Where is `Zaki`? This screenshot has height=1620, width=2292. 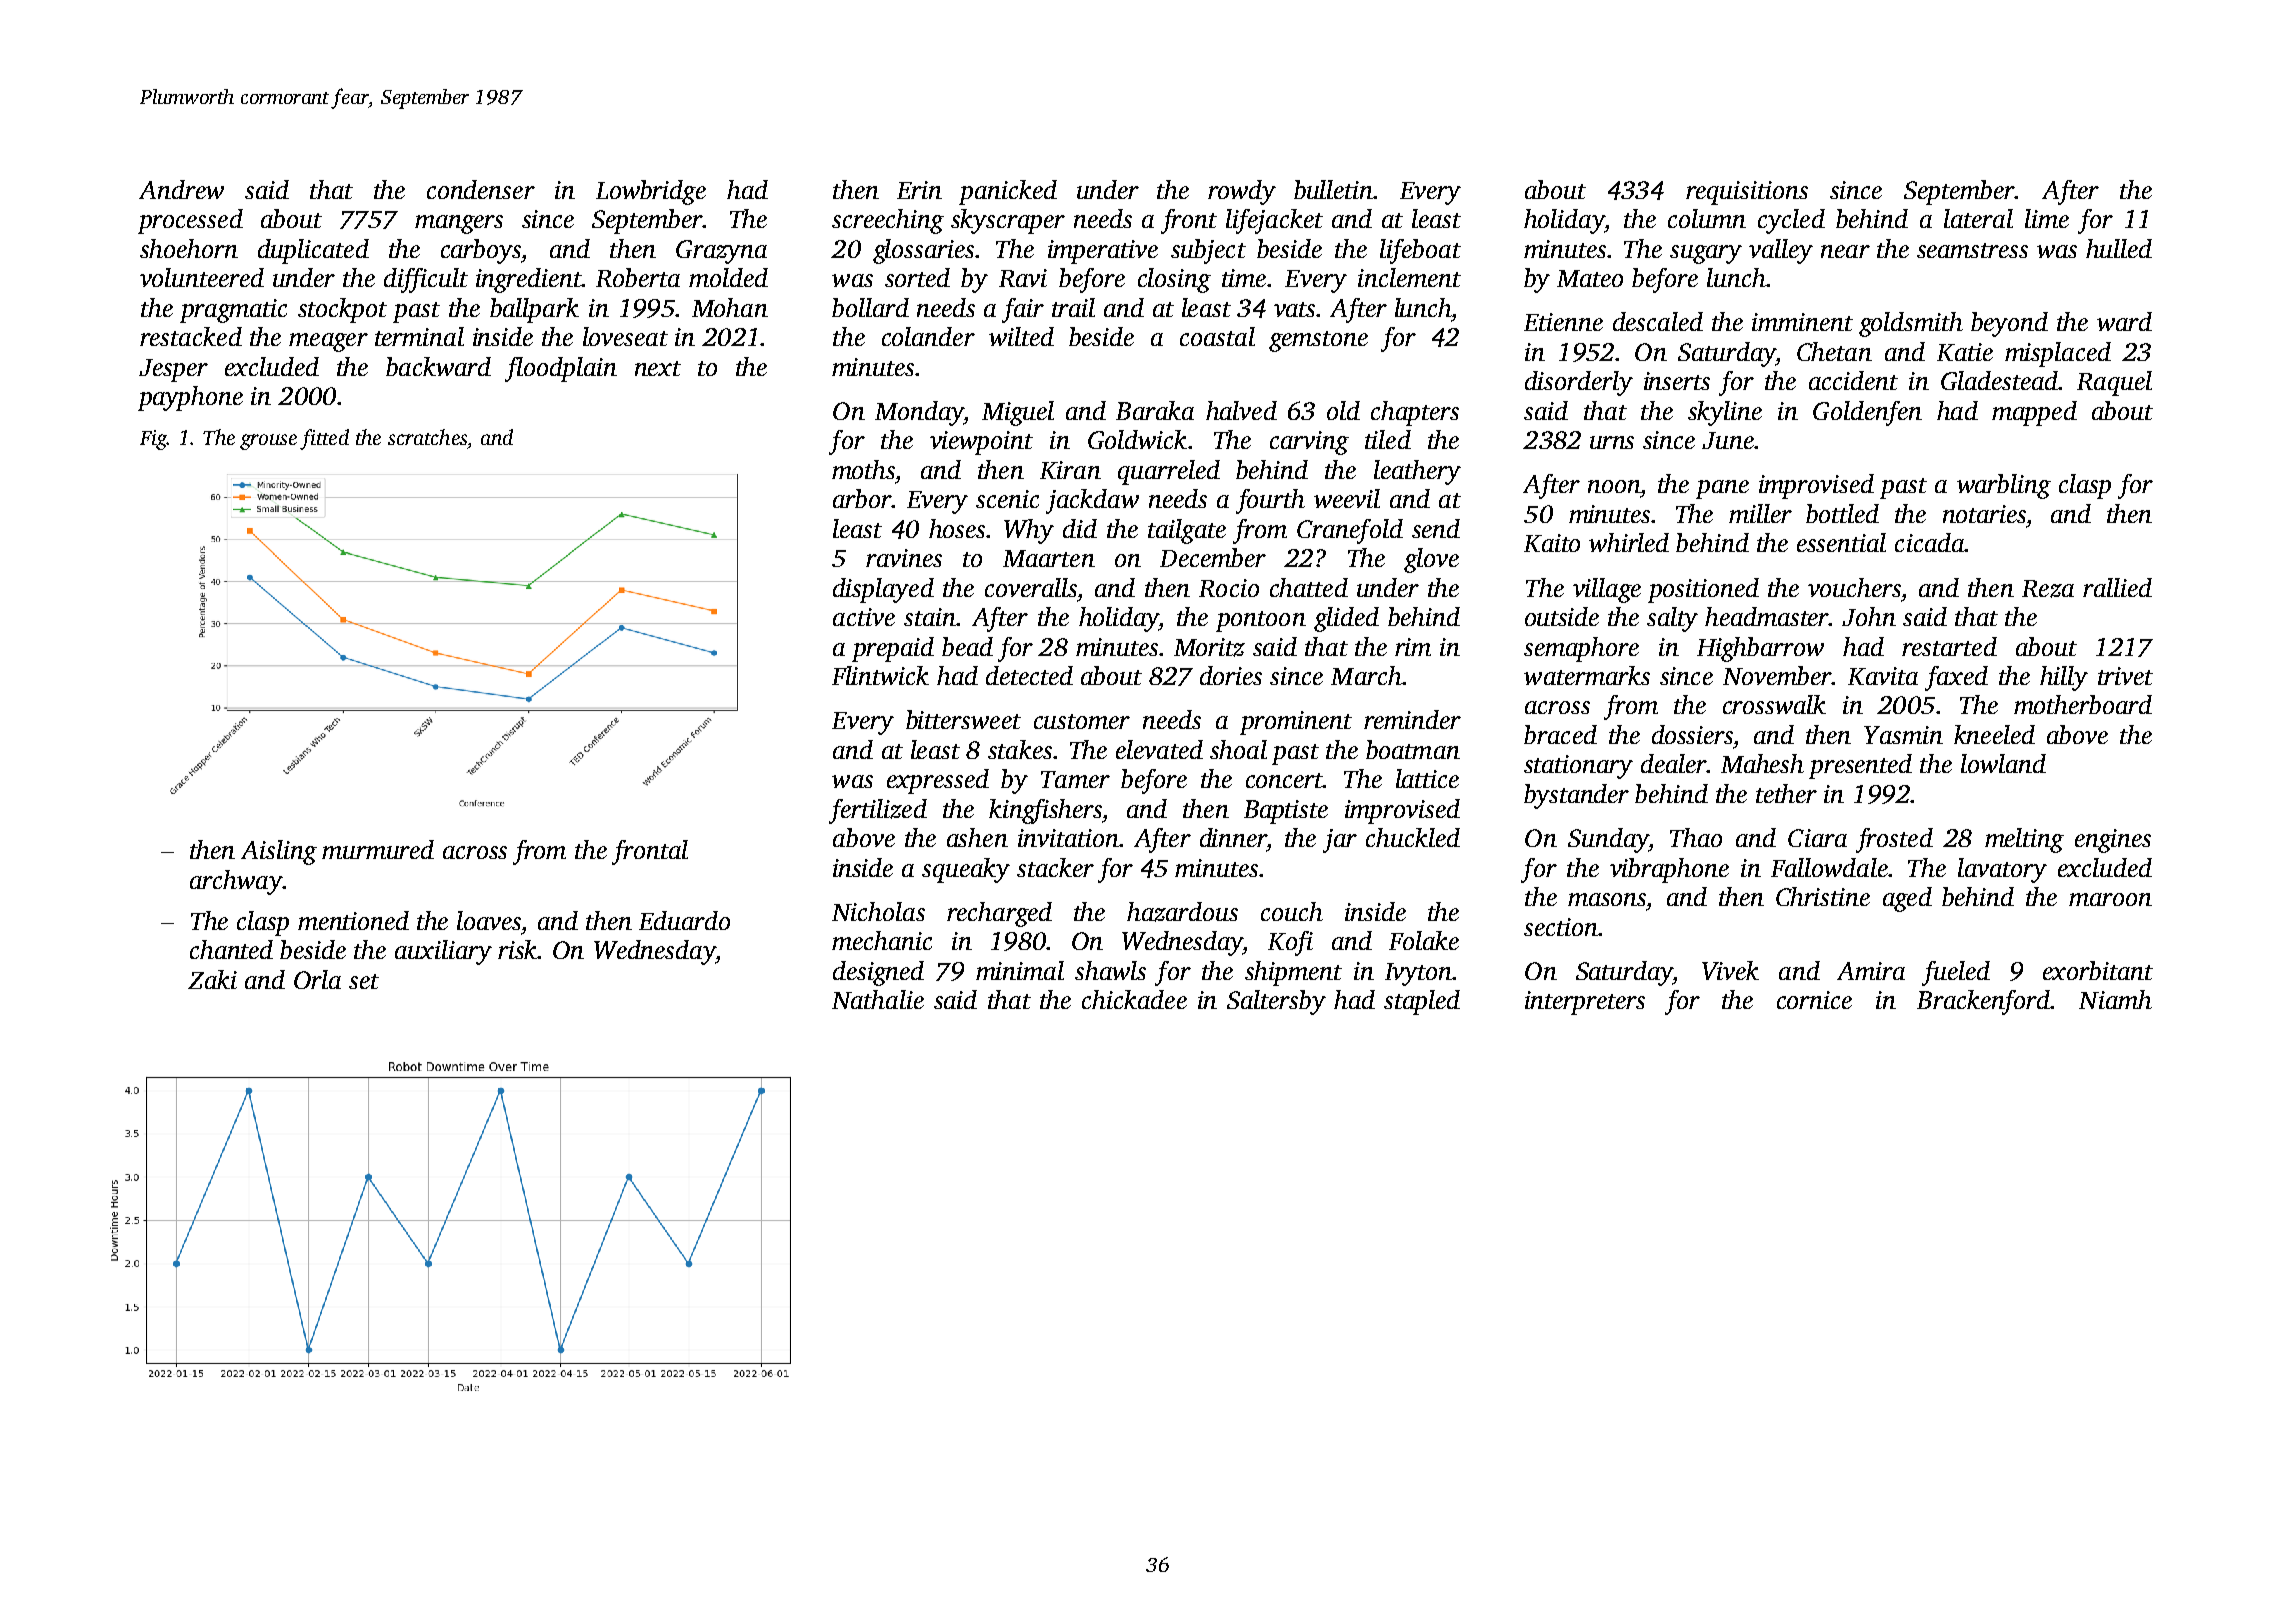
Zaki is located at coordinates (212, 979).
